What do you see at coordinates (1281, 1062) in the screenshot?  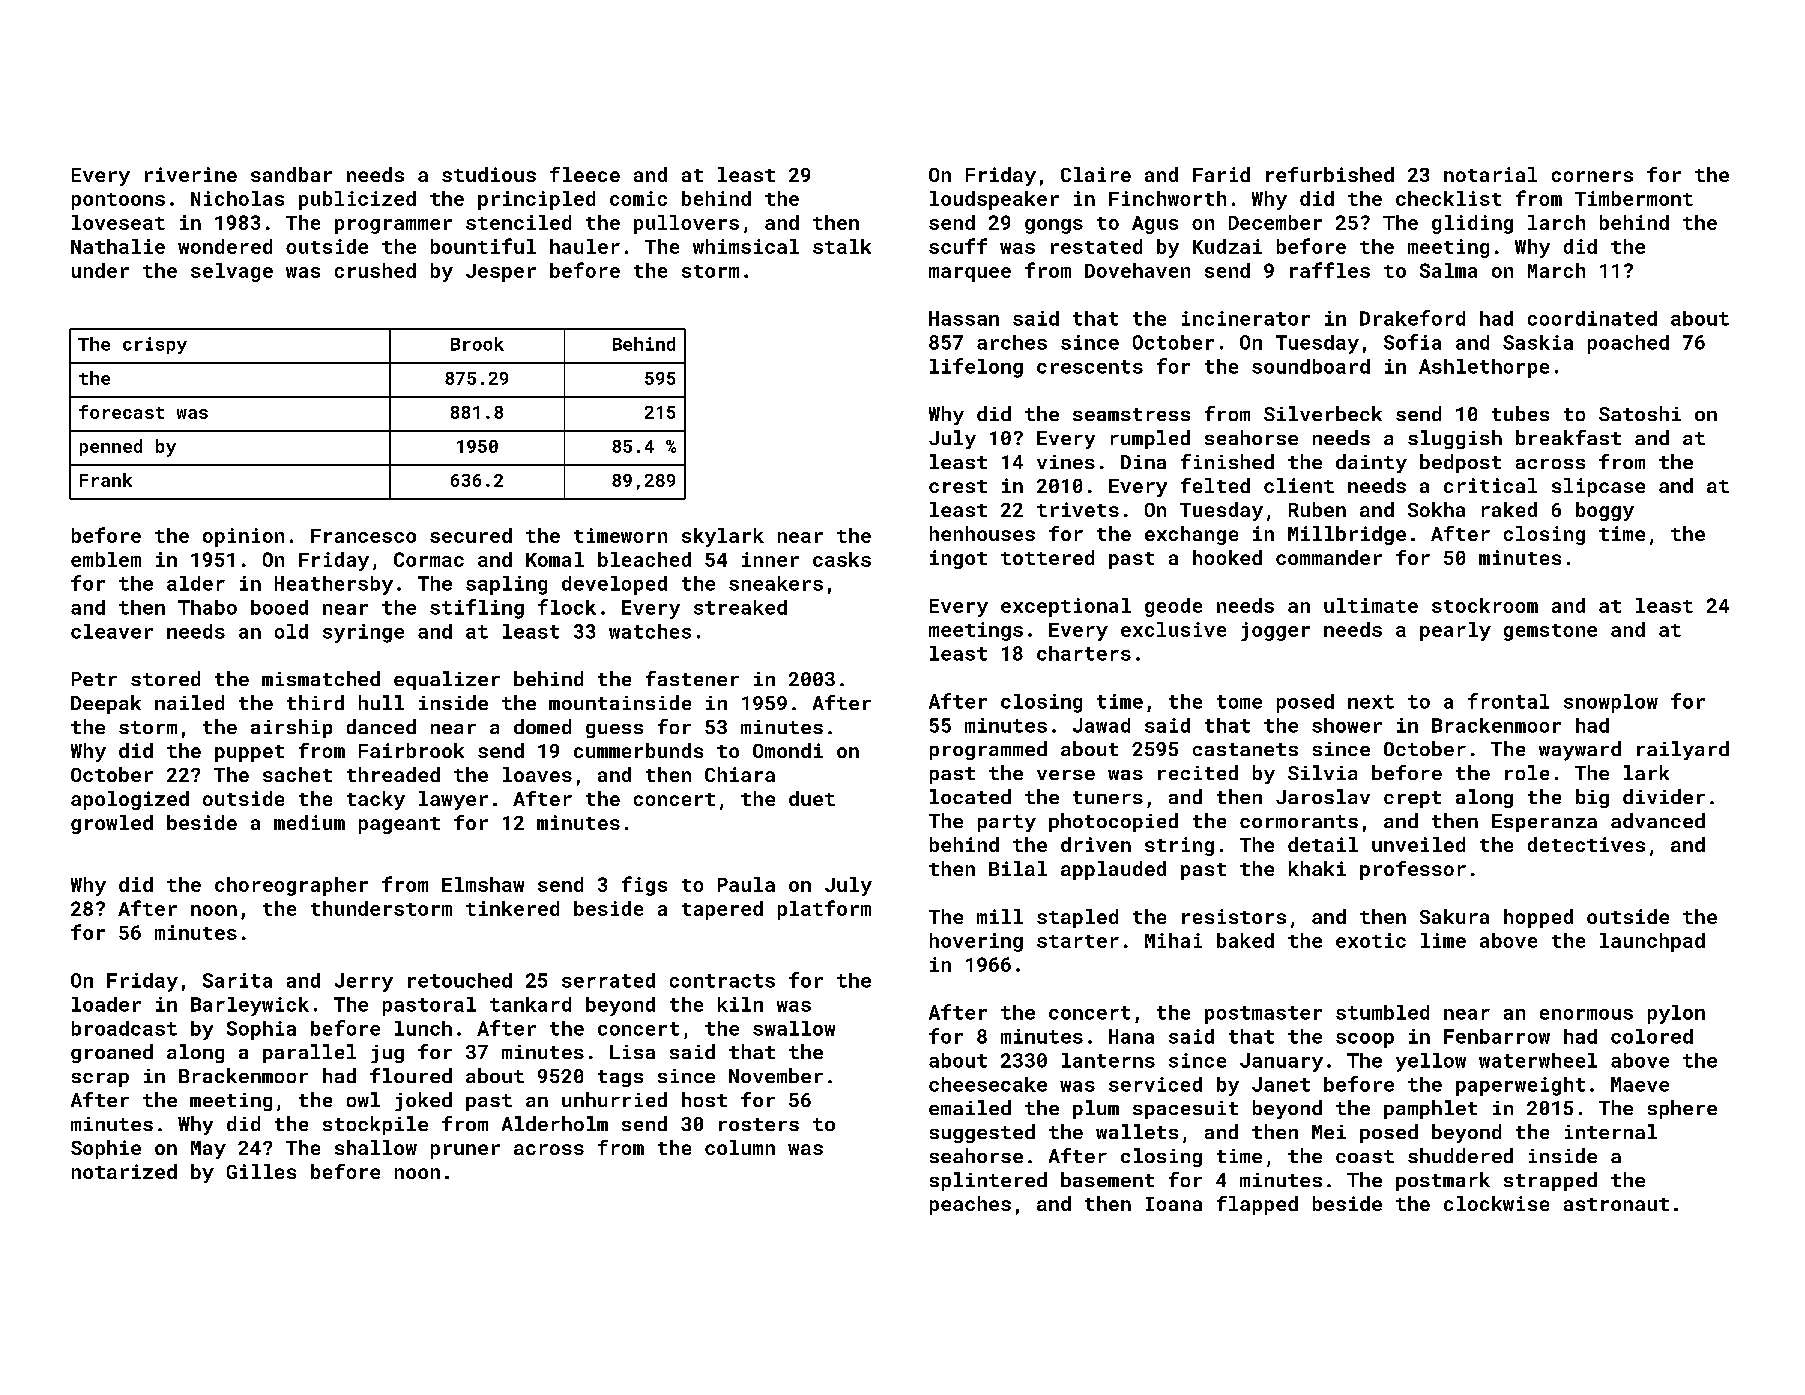 I see `January` at bounding box center [1281, 1062].
